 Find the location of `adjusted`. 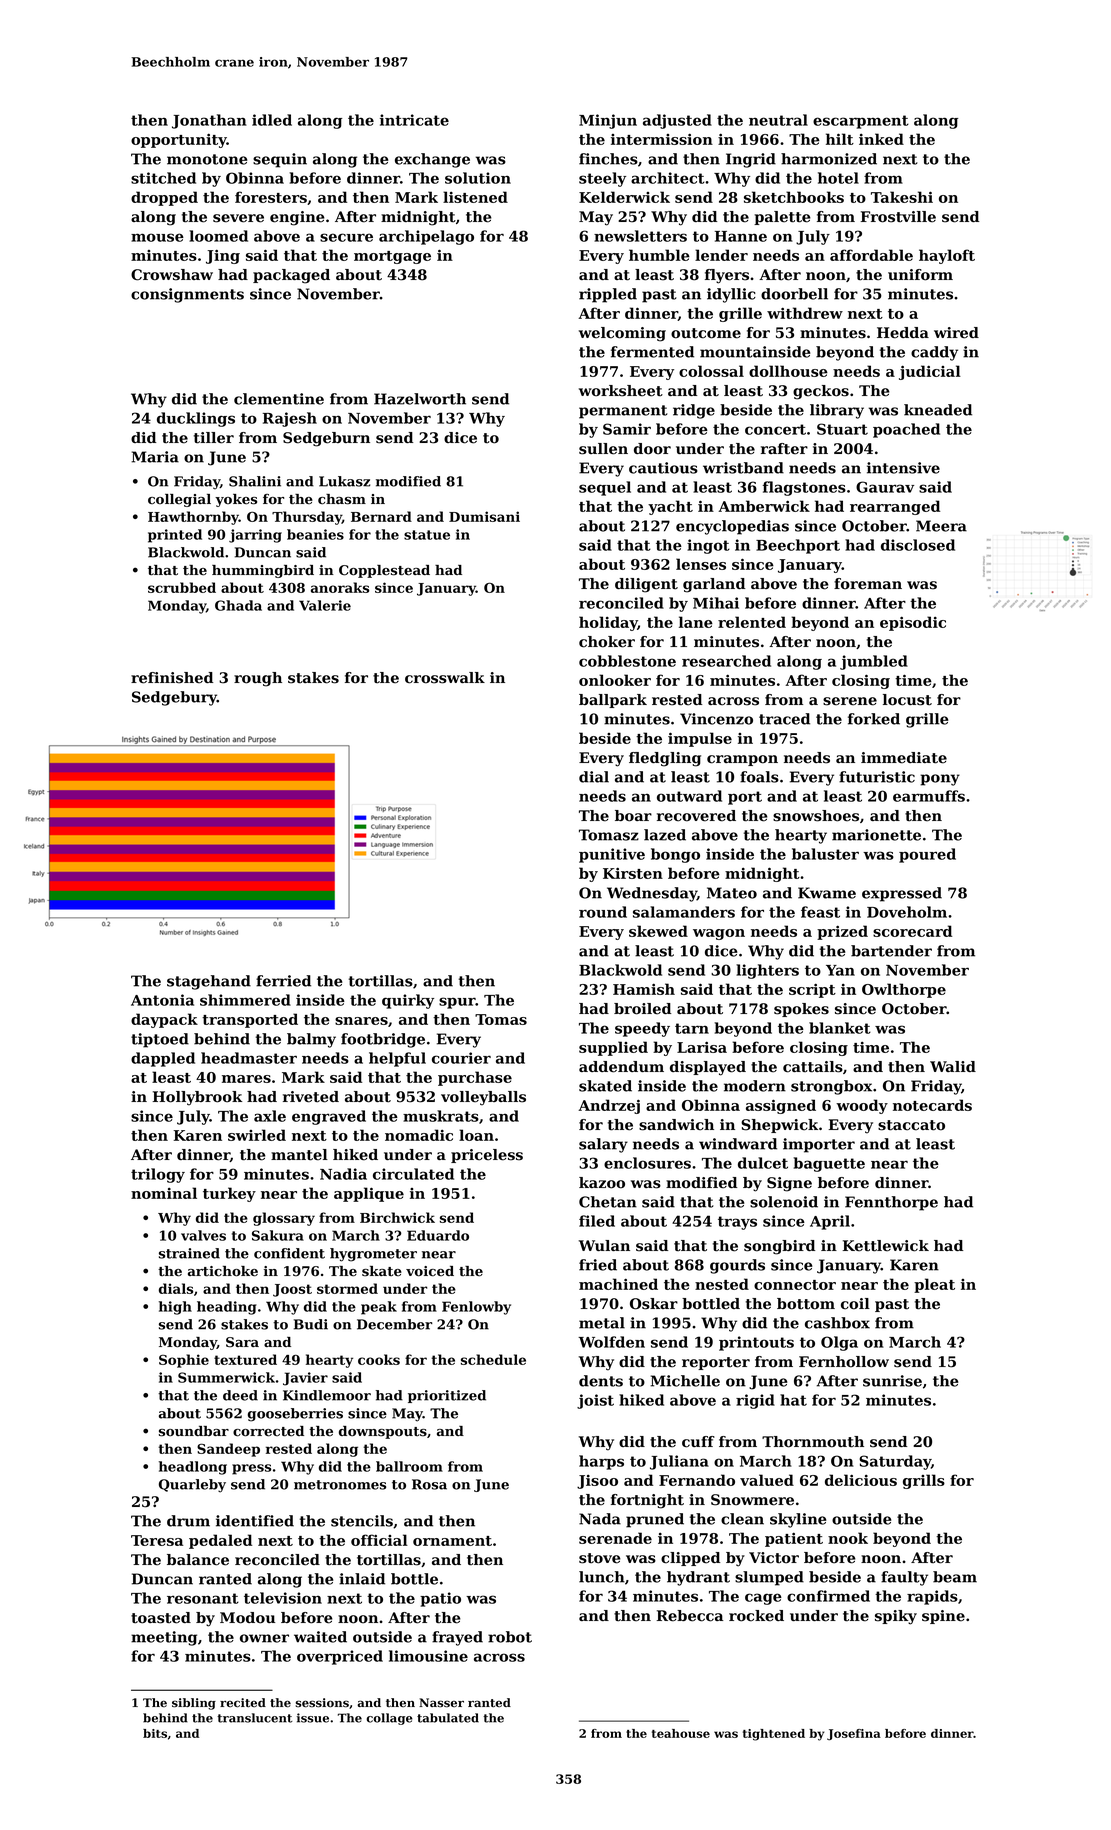

adjusted is located at coordinates (677, 121).
